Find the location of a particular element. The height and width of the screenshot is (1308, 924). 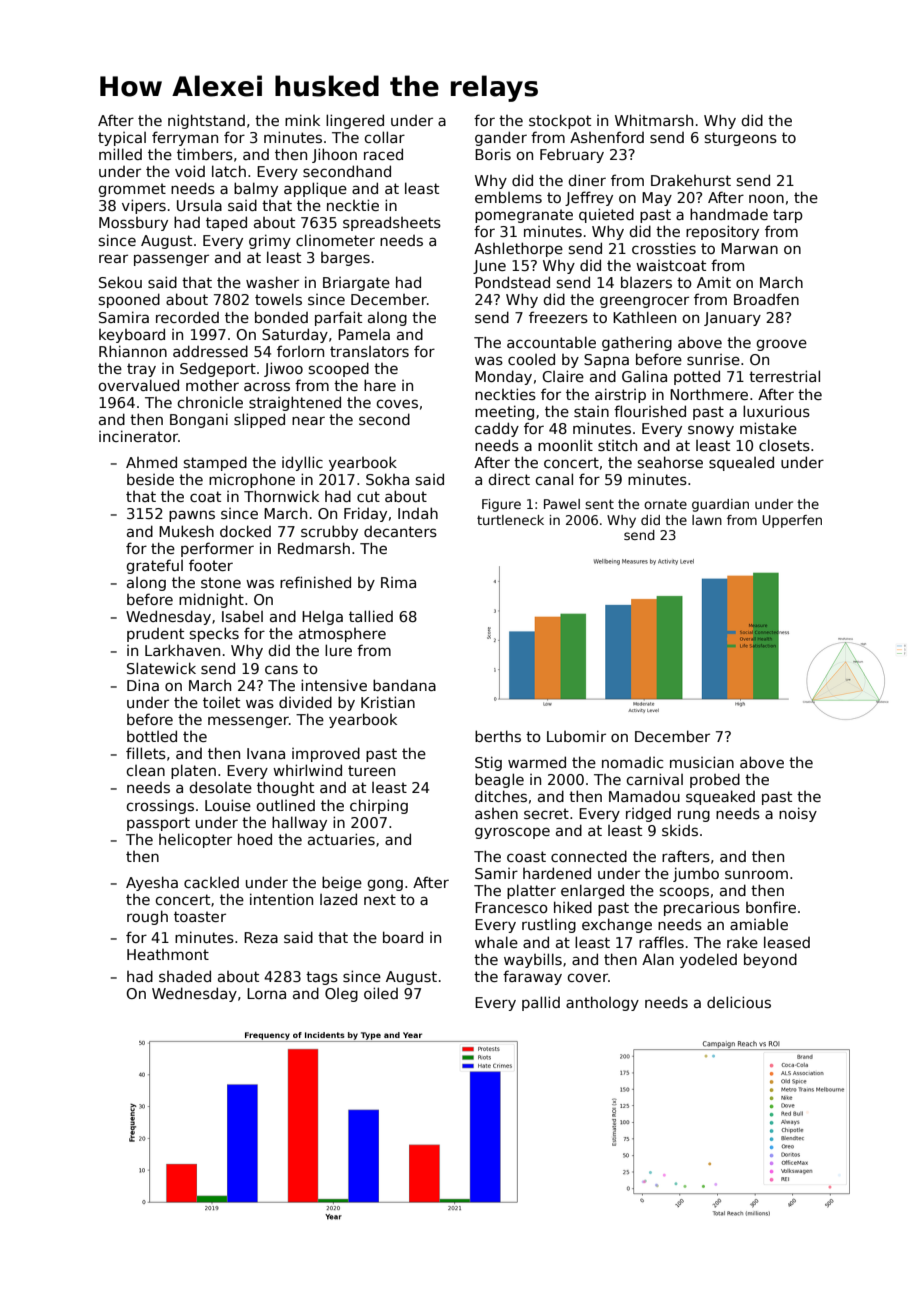

turtleneck is located at coordinates (510, 520).
